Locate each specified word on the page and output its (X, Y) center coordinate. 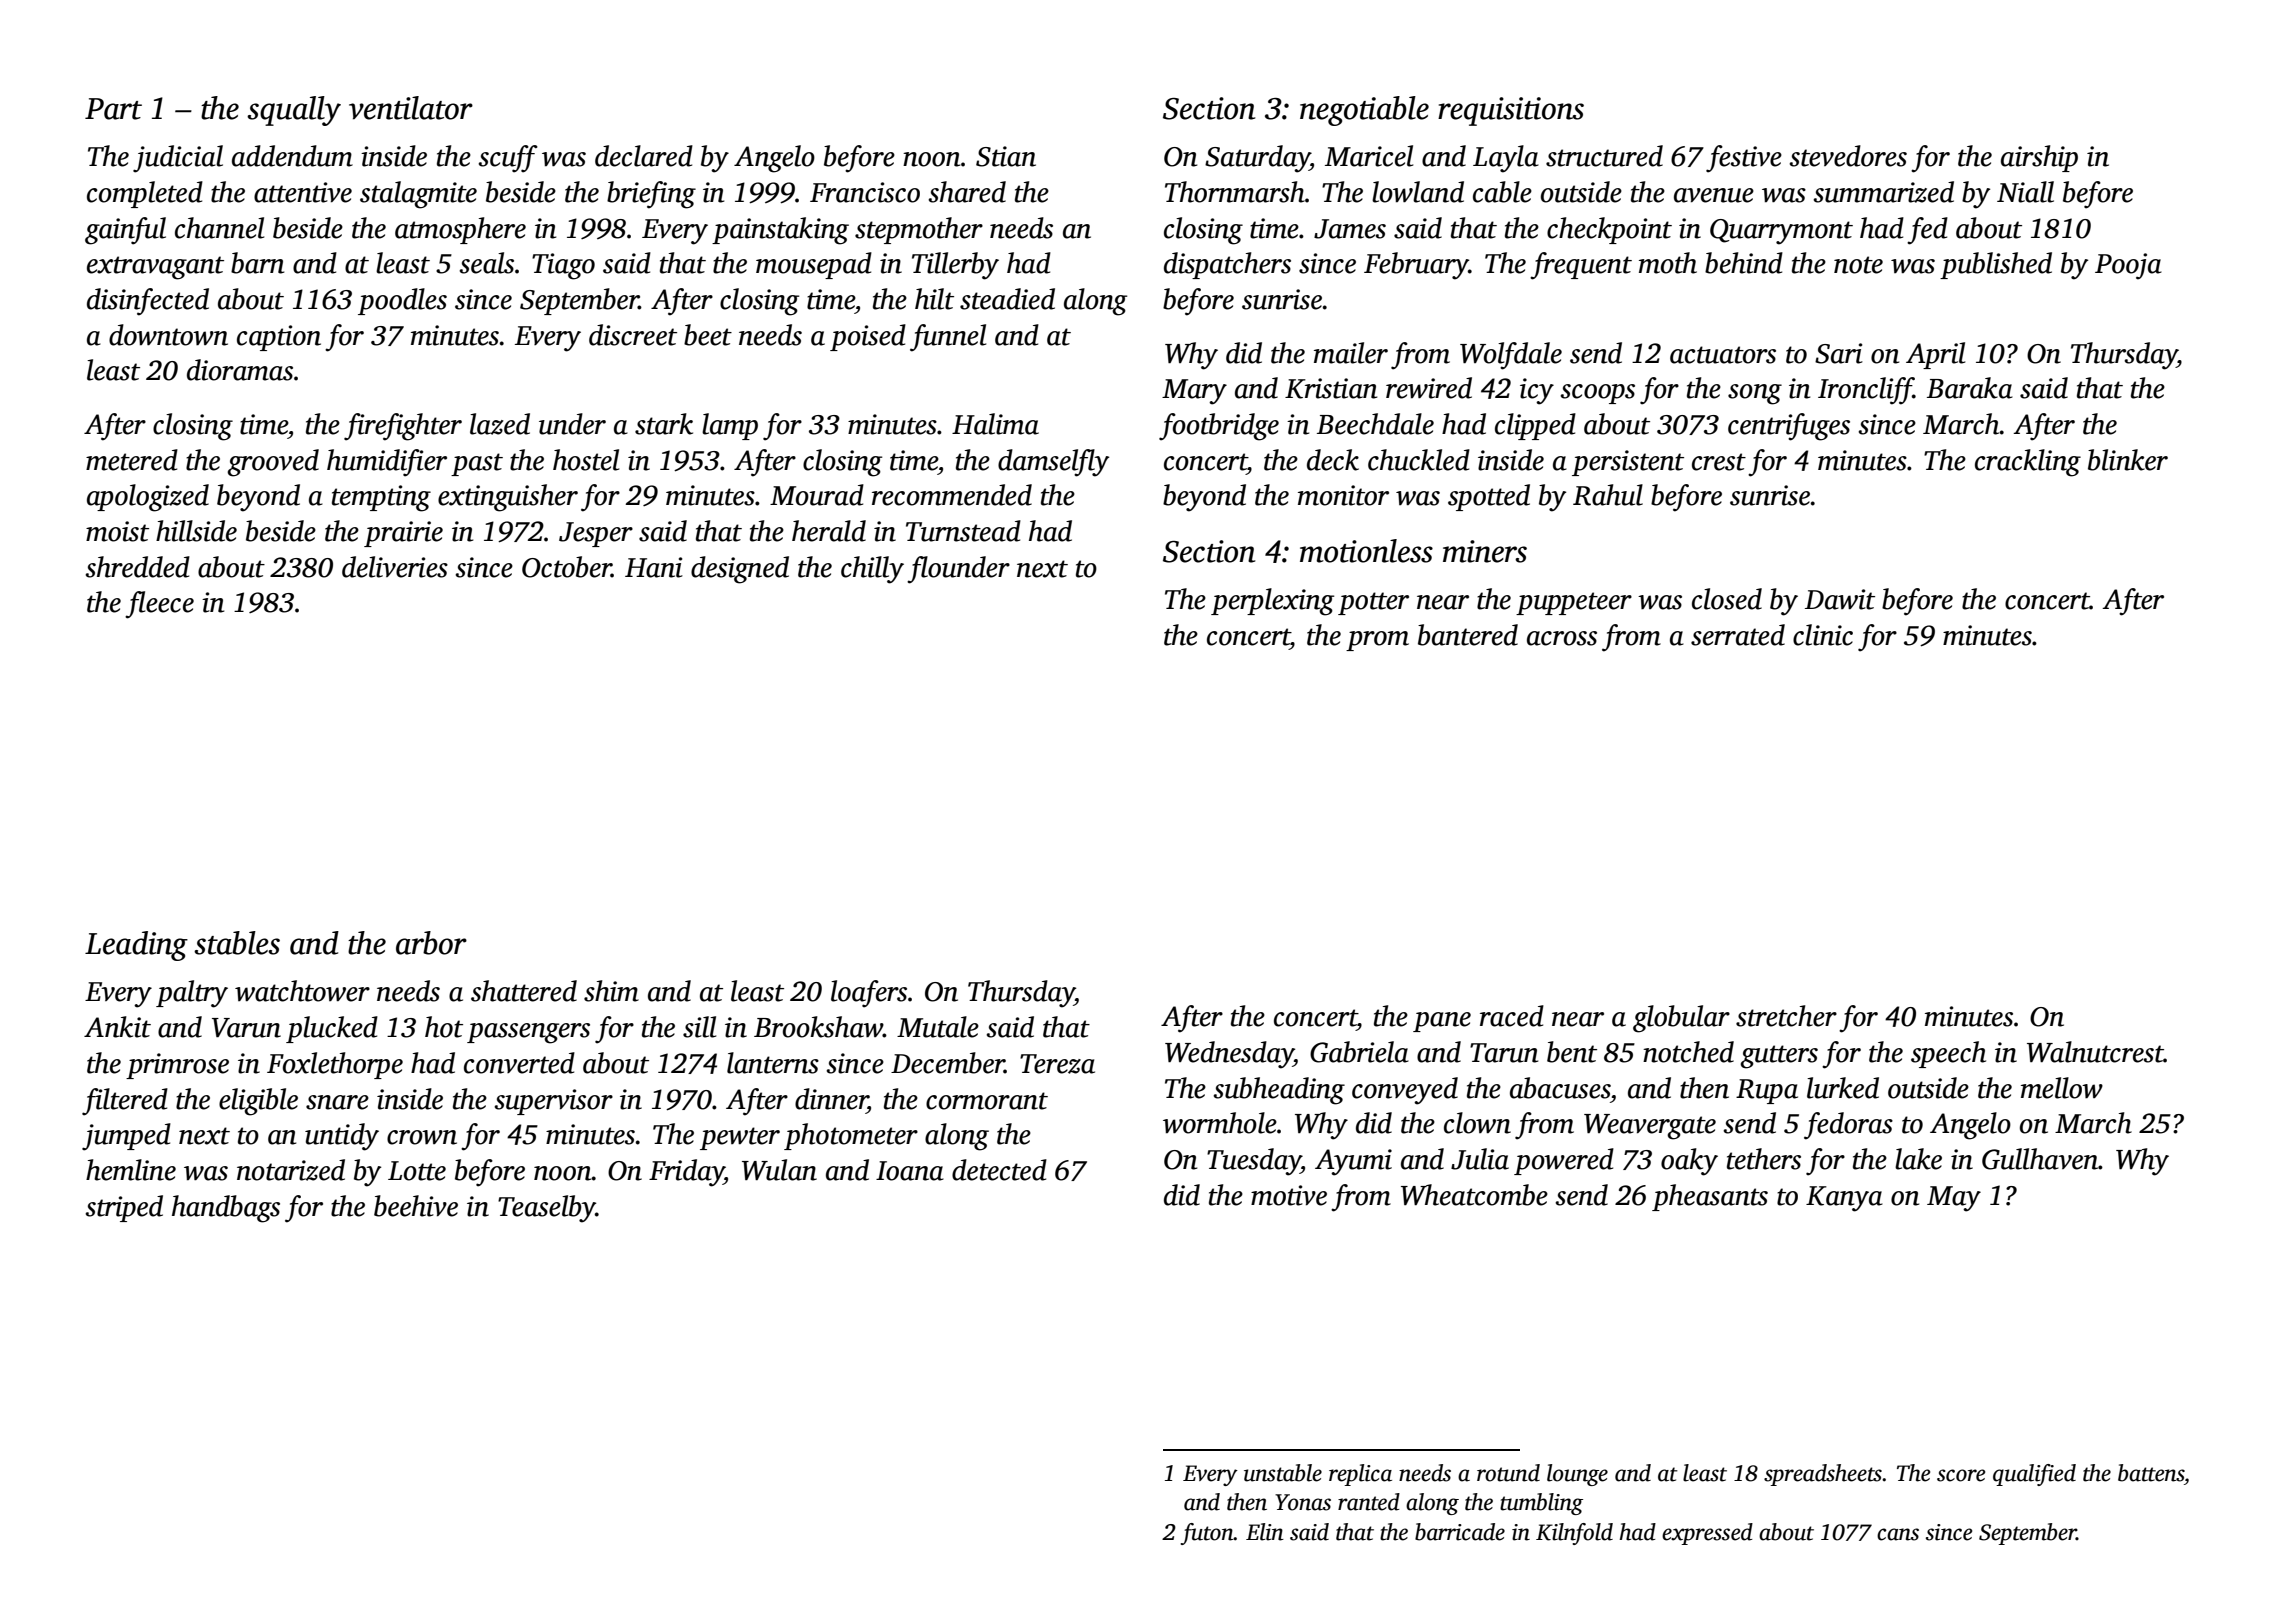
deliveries (395, 567)
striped (124, 1208)
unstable (1283, 1473)
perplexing (1272, 602)
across (1562, 638)
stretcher (1786, 1016)
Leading (136, 946)
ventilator (411, 108)
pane (1442, 1022)
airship (2039, 158)
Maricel (1369, 156)
